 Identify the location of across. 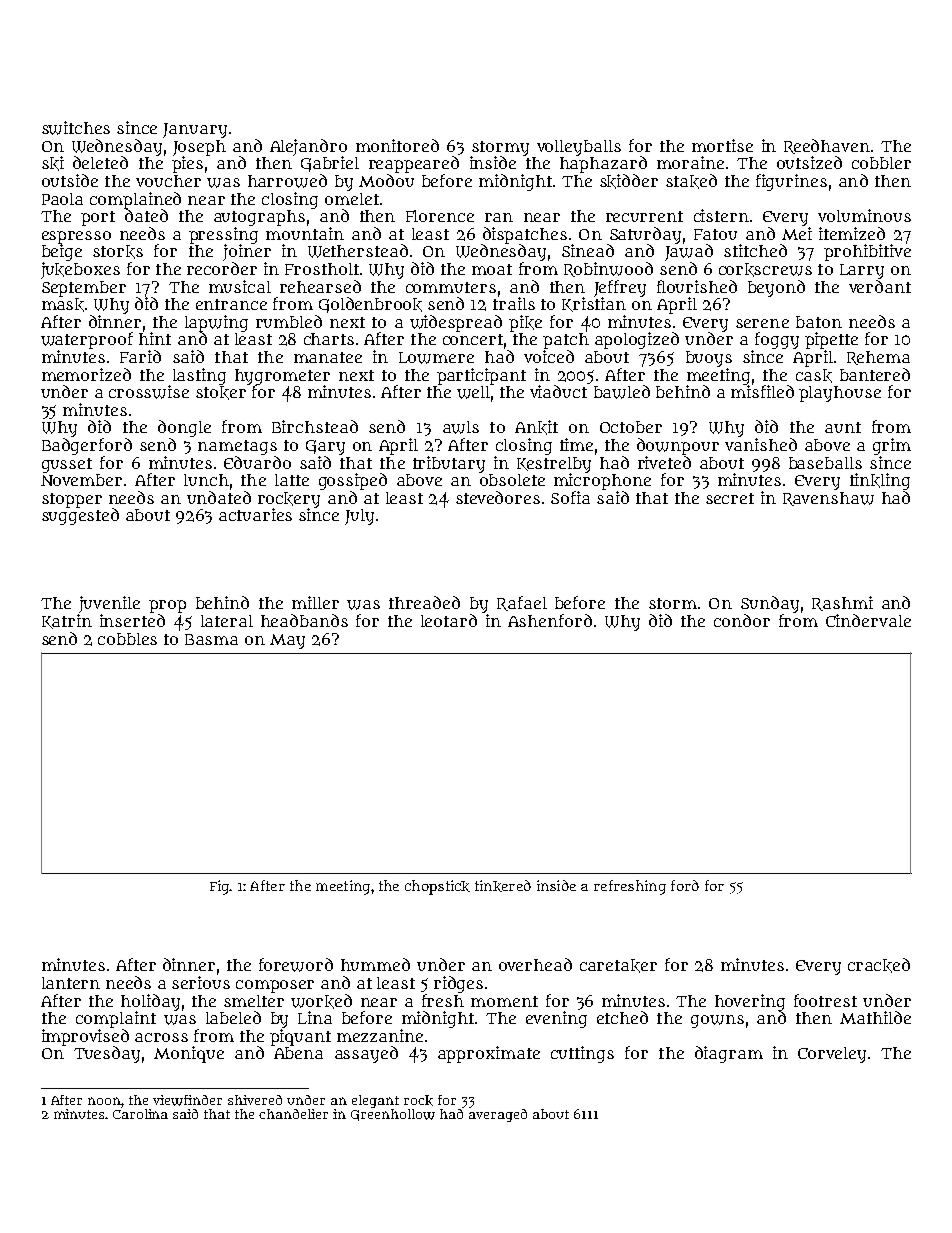
(161, 1037).
